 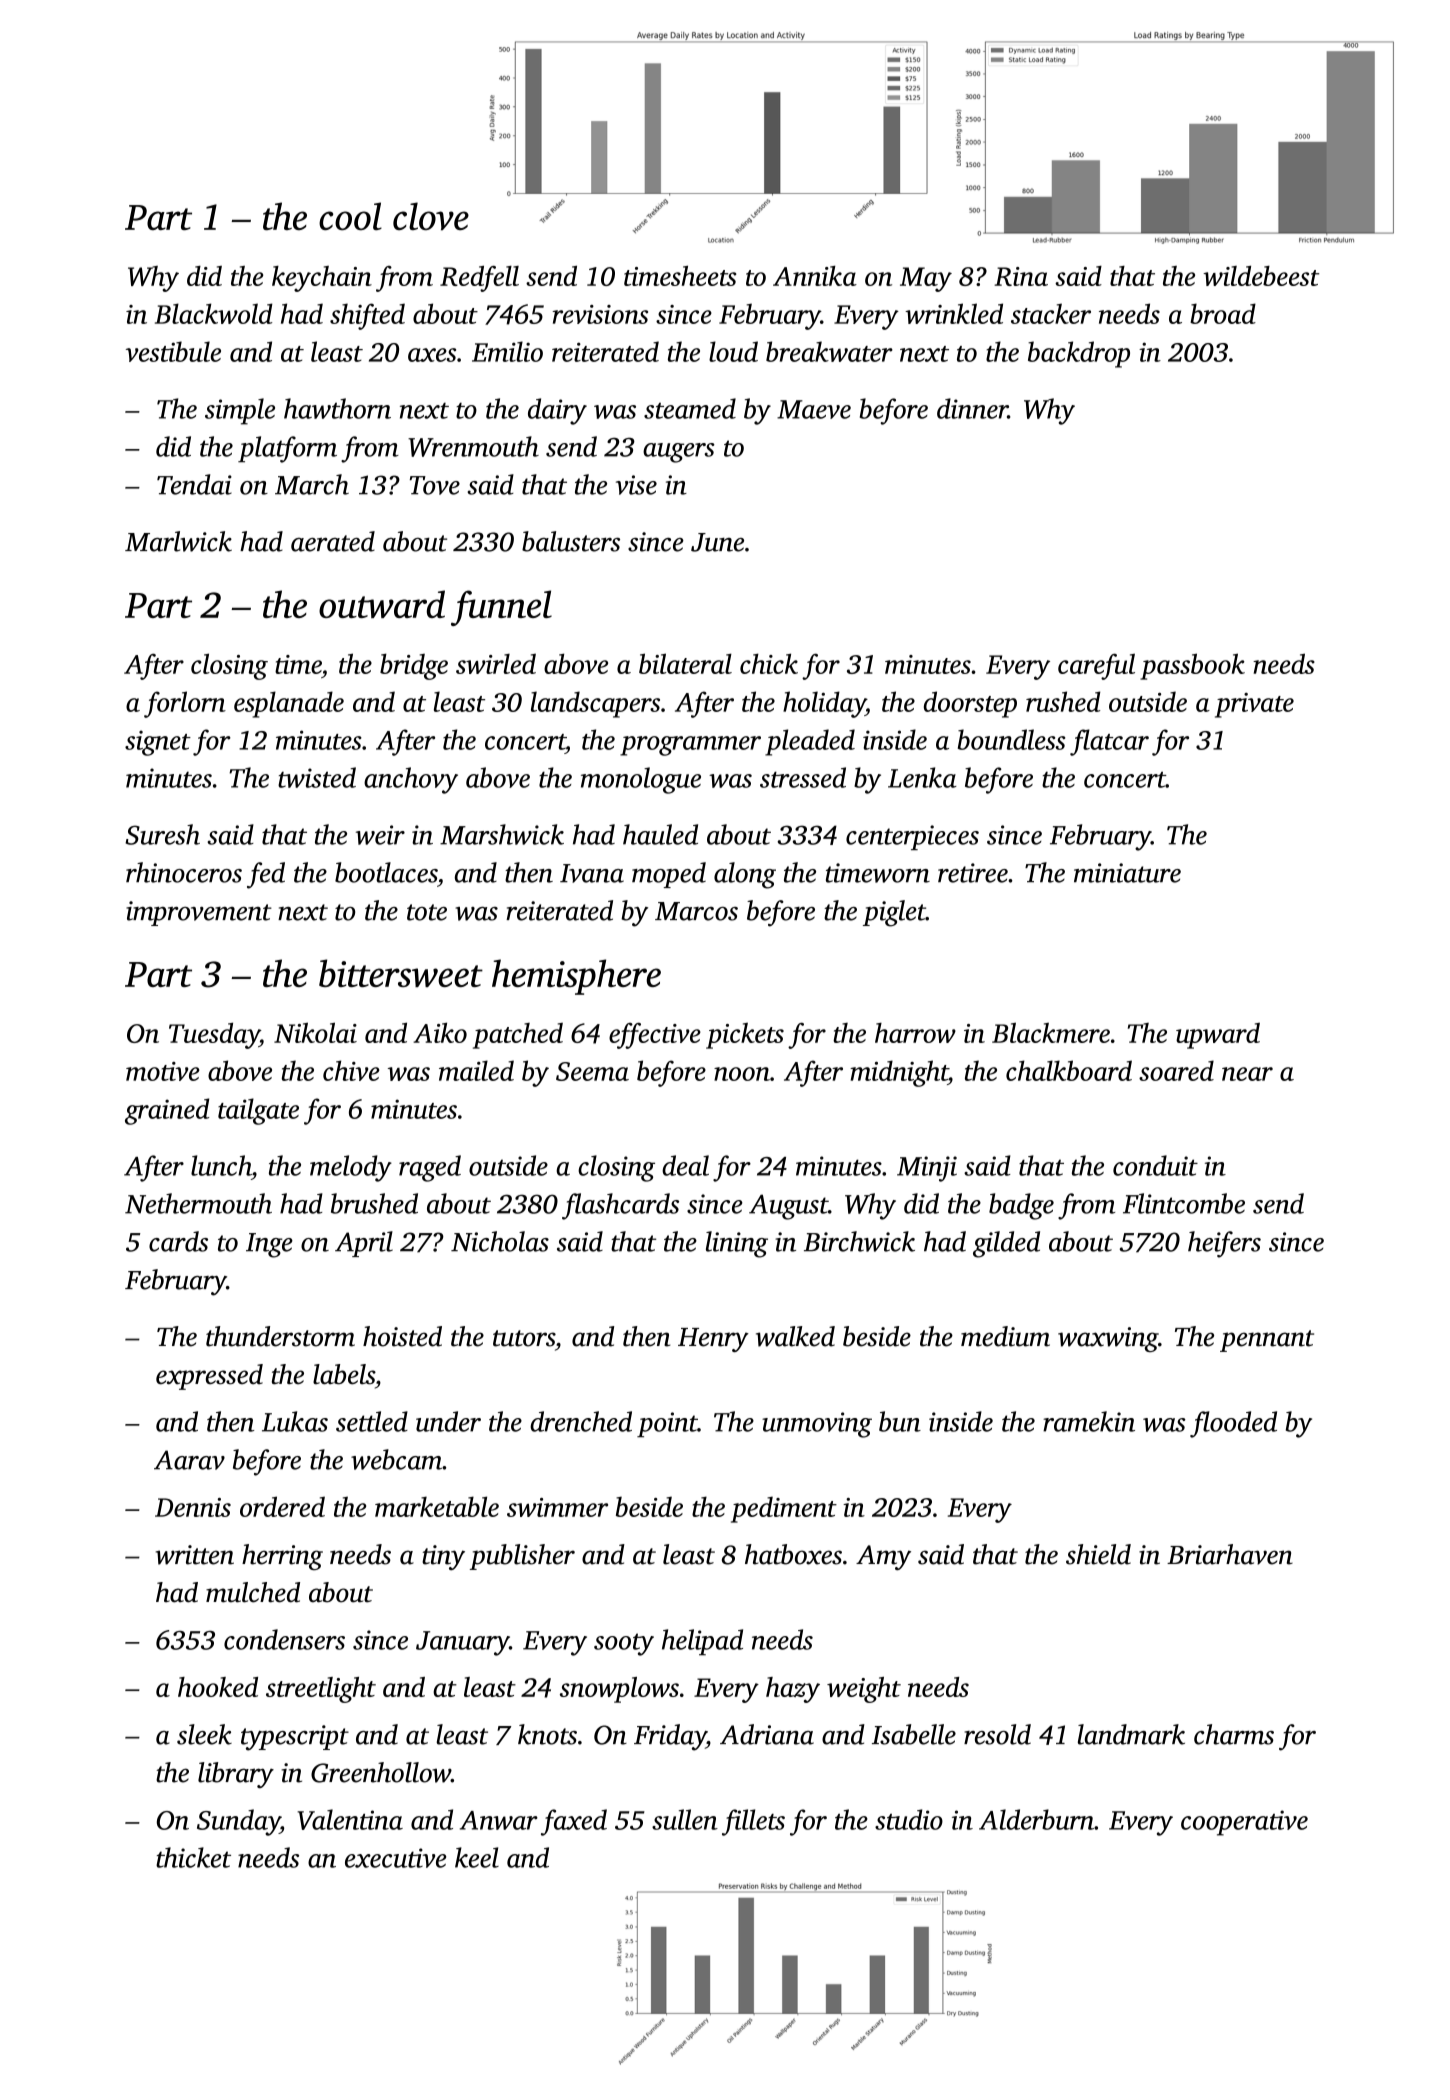 What do you see at coordinates (178, 541) in the image?
I see `Marlwick` at bounding box center [178, 541].
